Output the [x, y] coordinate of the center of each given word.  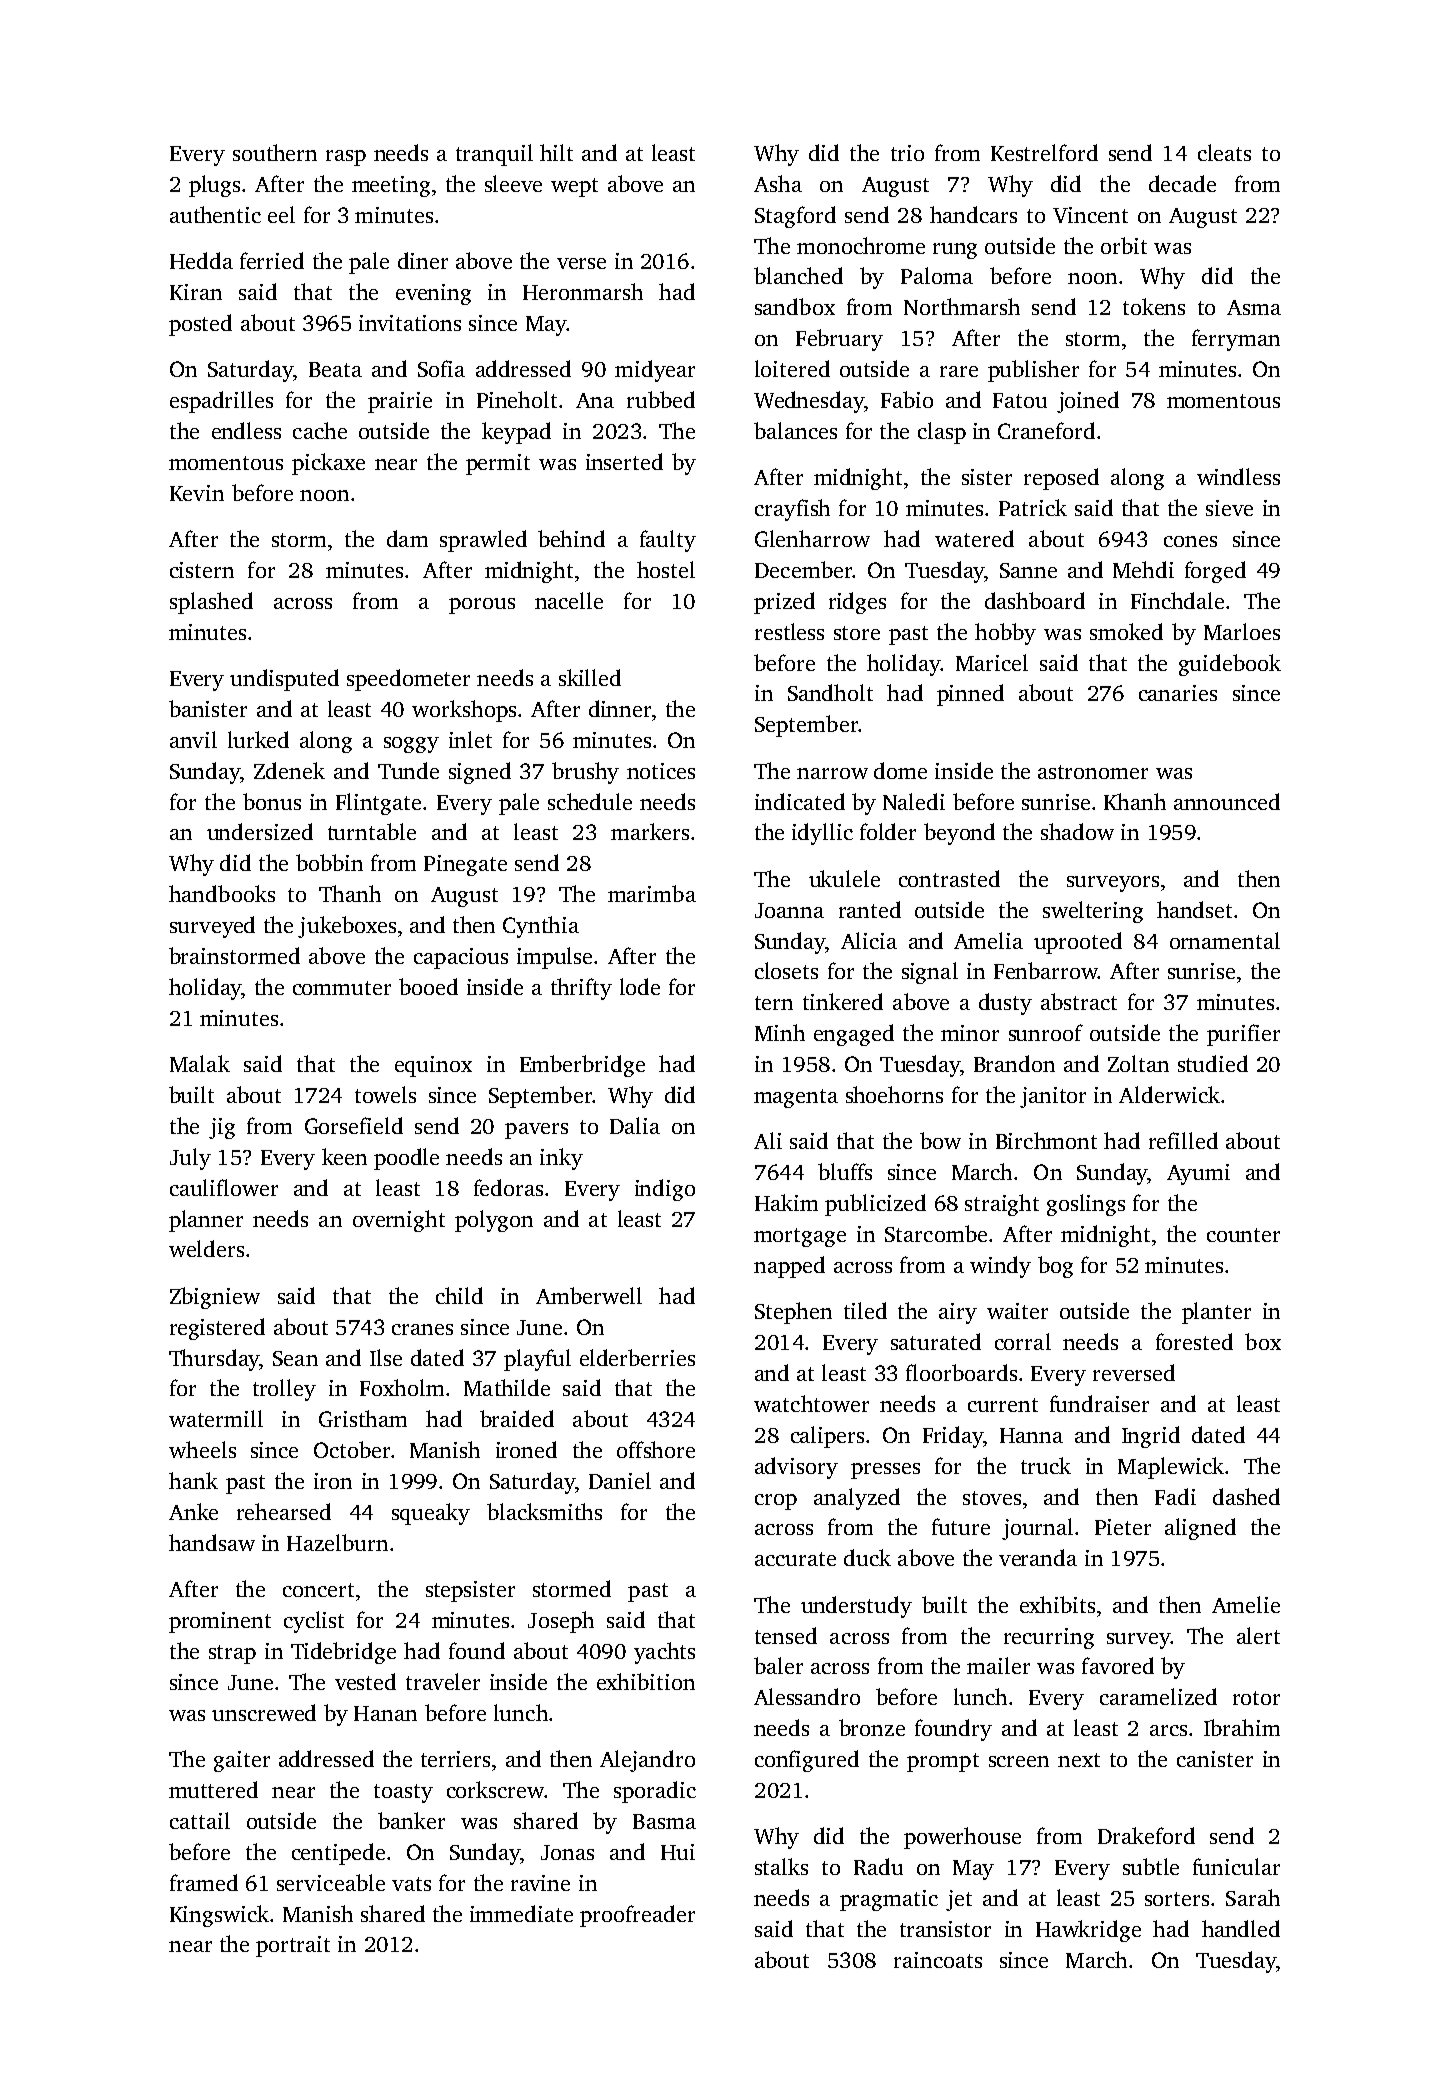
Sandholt [830, 692]
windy [1000, 1267]
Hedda [201, 260]
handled [1241, 1928]
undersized [260, 831]
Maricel [992, 662]
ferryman [1236, 340]
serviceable [331, 1882]
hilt [556, 152]
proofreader [637, 1916]
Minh [780, 1032]
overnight [399, 1221]
